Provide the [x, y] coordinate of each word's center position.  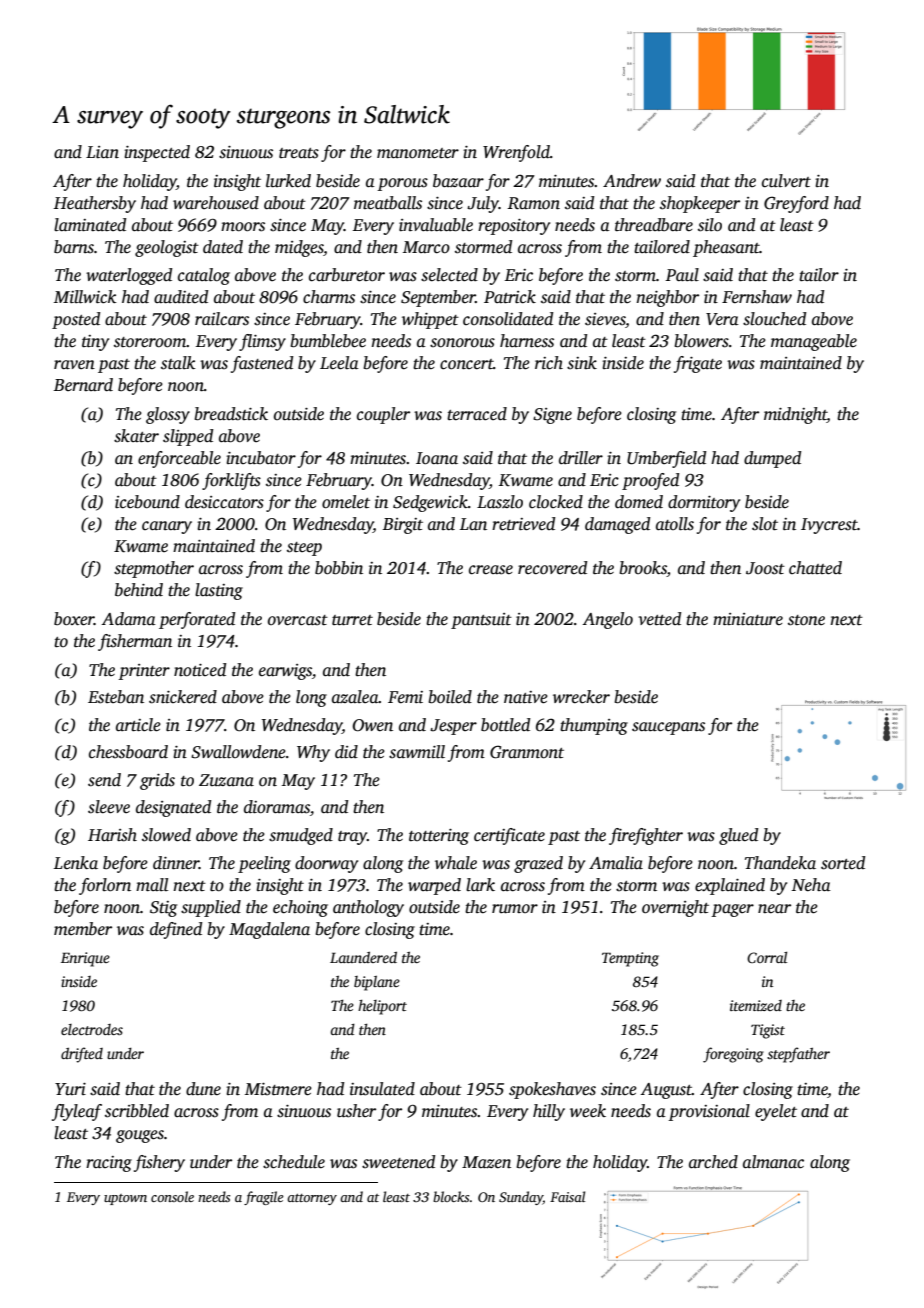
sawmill [417, 752]
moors [243, 227]
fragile [264, 1198]
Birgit [403, 526]
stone [806, 620]
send [104, 780]
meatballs [388, 203]
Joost [765, 568]
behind [139, 590]
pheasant [726, 248]
